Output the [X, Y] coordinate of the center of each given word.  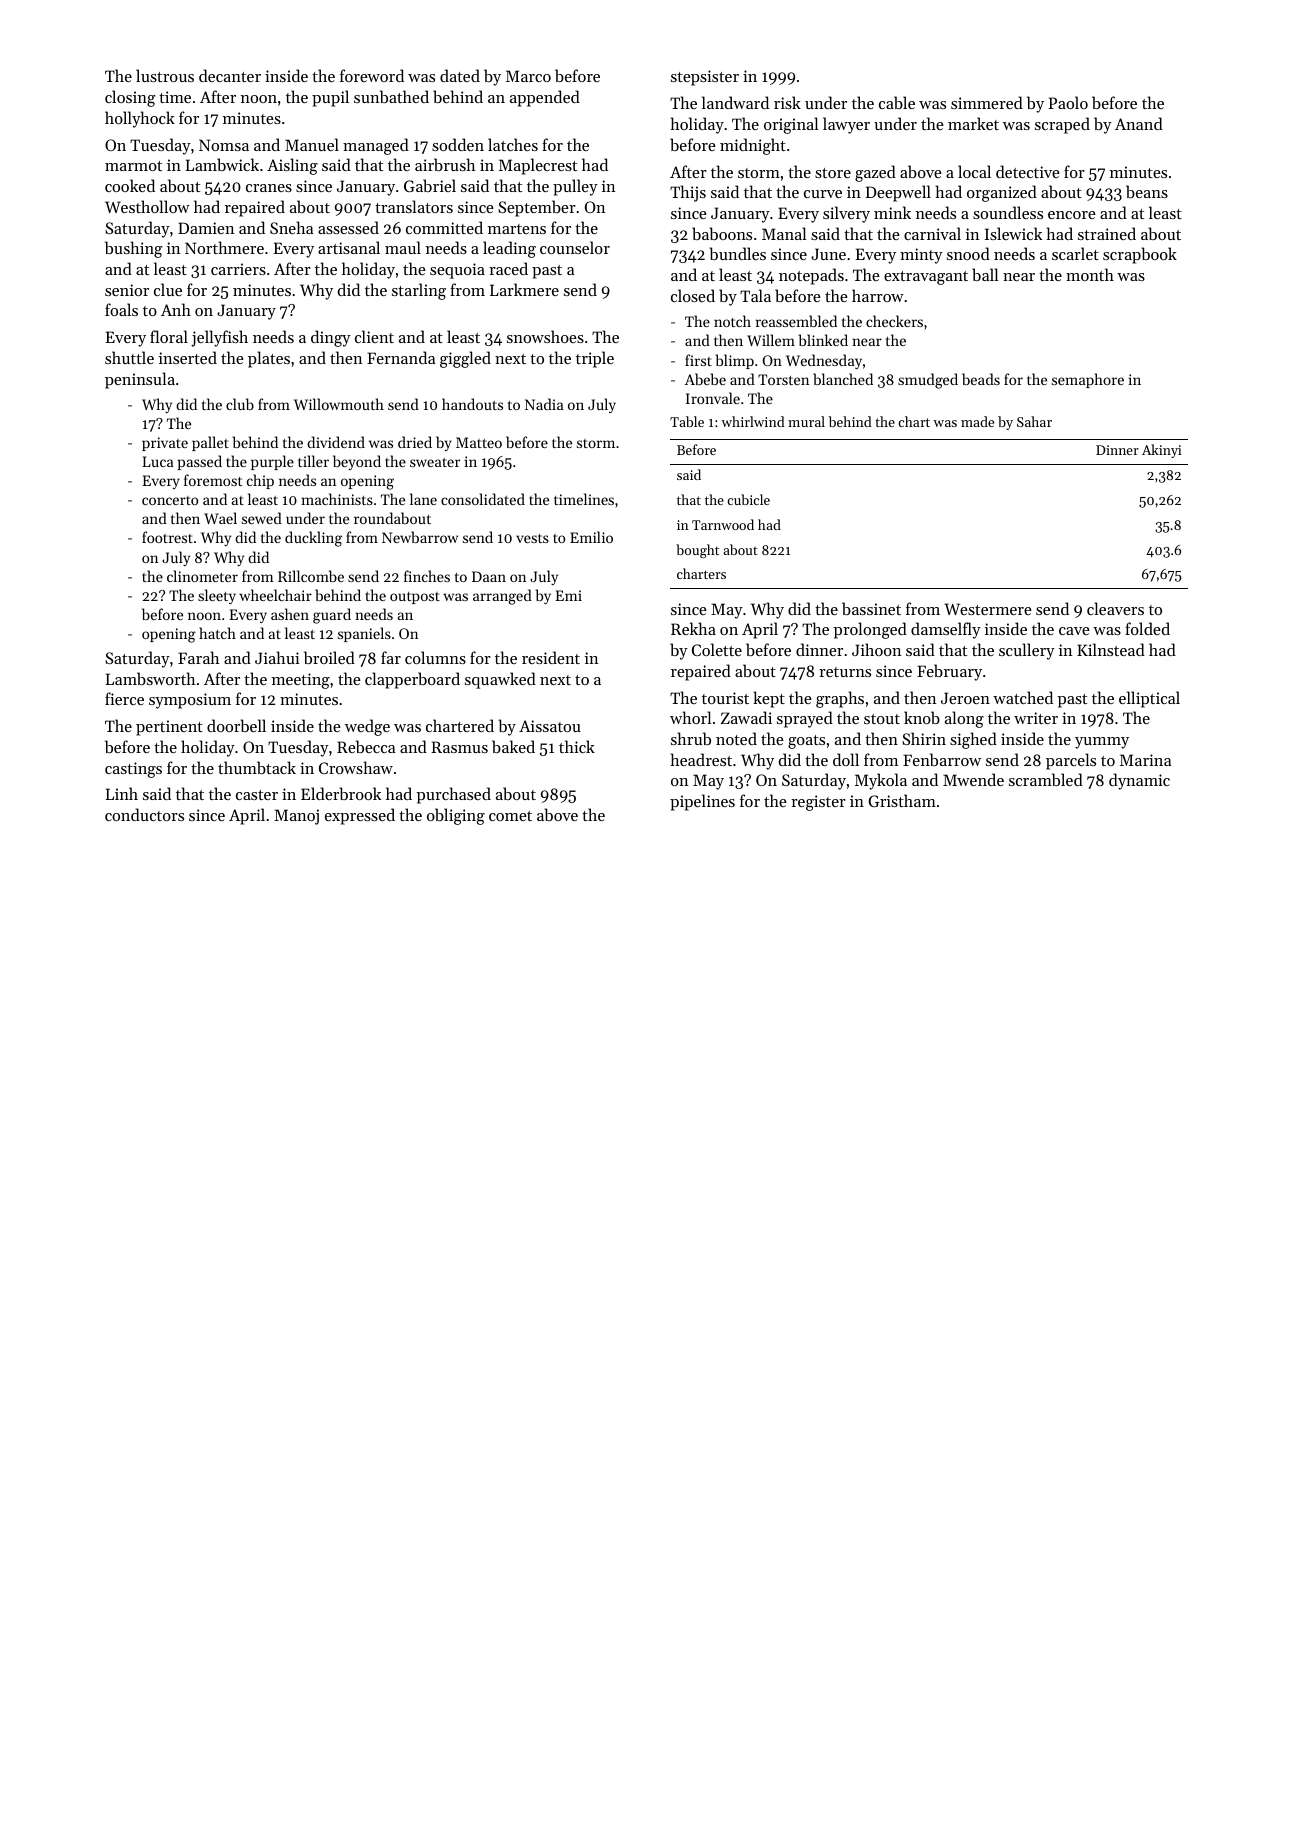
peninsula [140, 380]
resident [551, 657]
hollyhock [140, 119]
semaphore [1088, 380]
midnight [753, 146]
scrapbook [1140, 255]
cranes [269, 188]
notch [732, 321]
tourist [725, 698]
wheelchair [275, 595]
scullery [1027, 651]
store [833, 173]
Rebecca [366, 746]
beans [1147, 191]
